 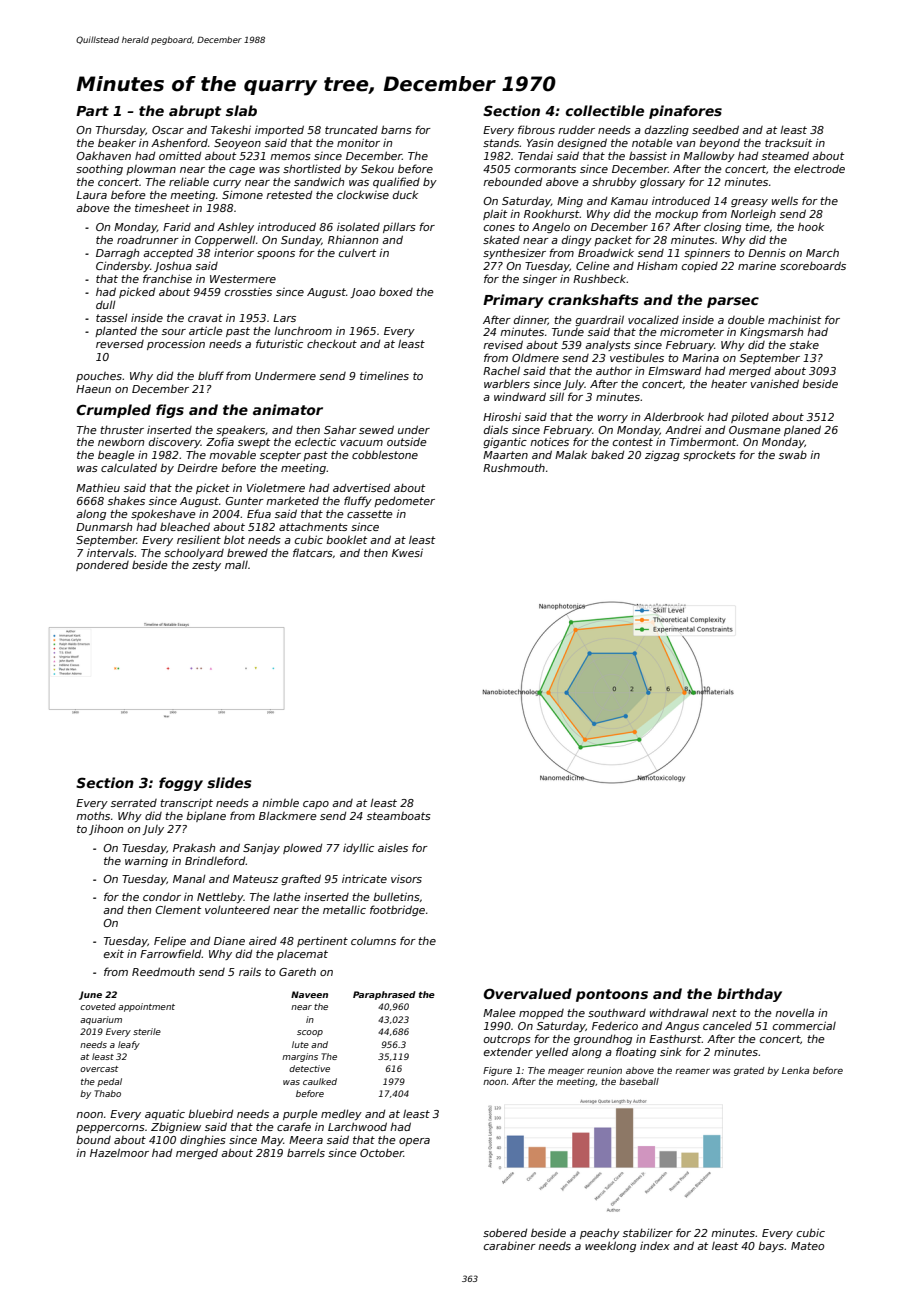 What do you see at coordinates (811, 226) in the image?
I see `hook` at bounding box center [811, 226].
